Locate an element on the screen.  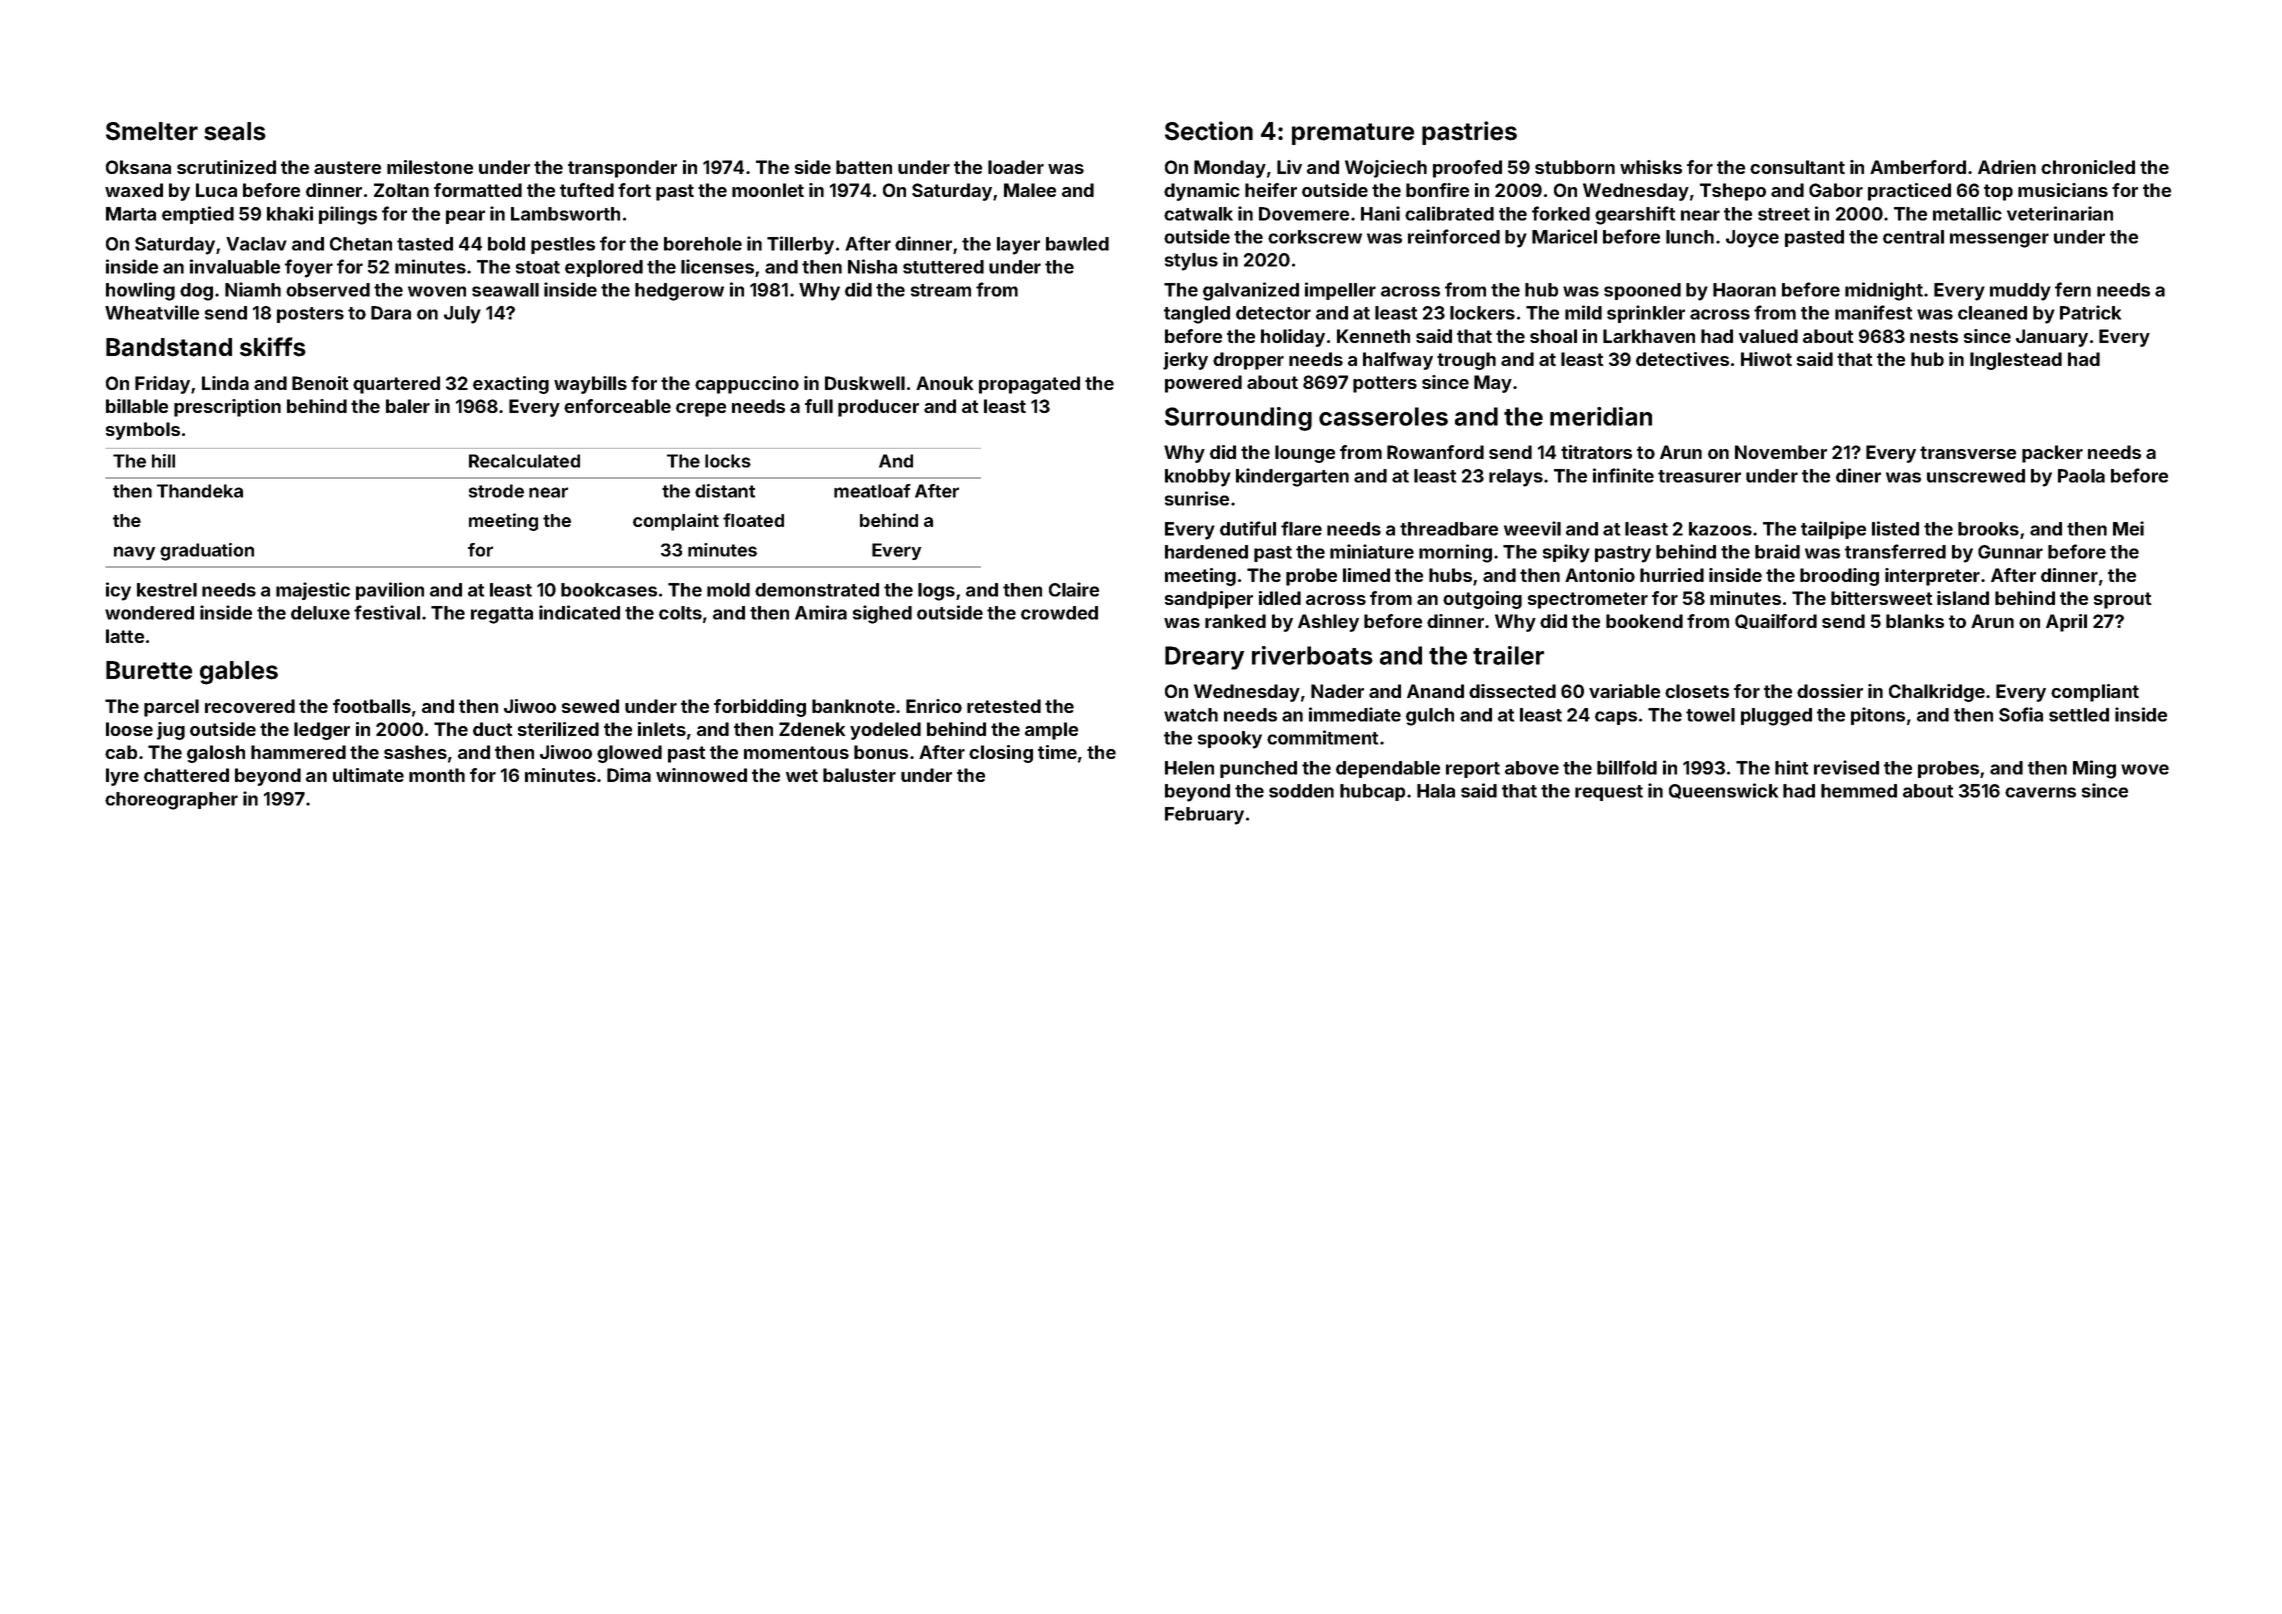
veterinarian is located at coordinates (2060, 213).
